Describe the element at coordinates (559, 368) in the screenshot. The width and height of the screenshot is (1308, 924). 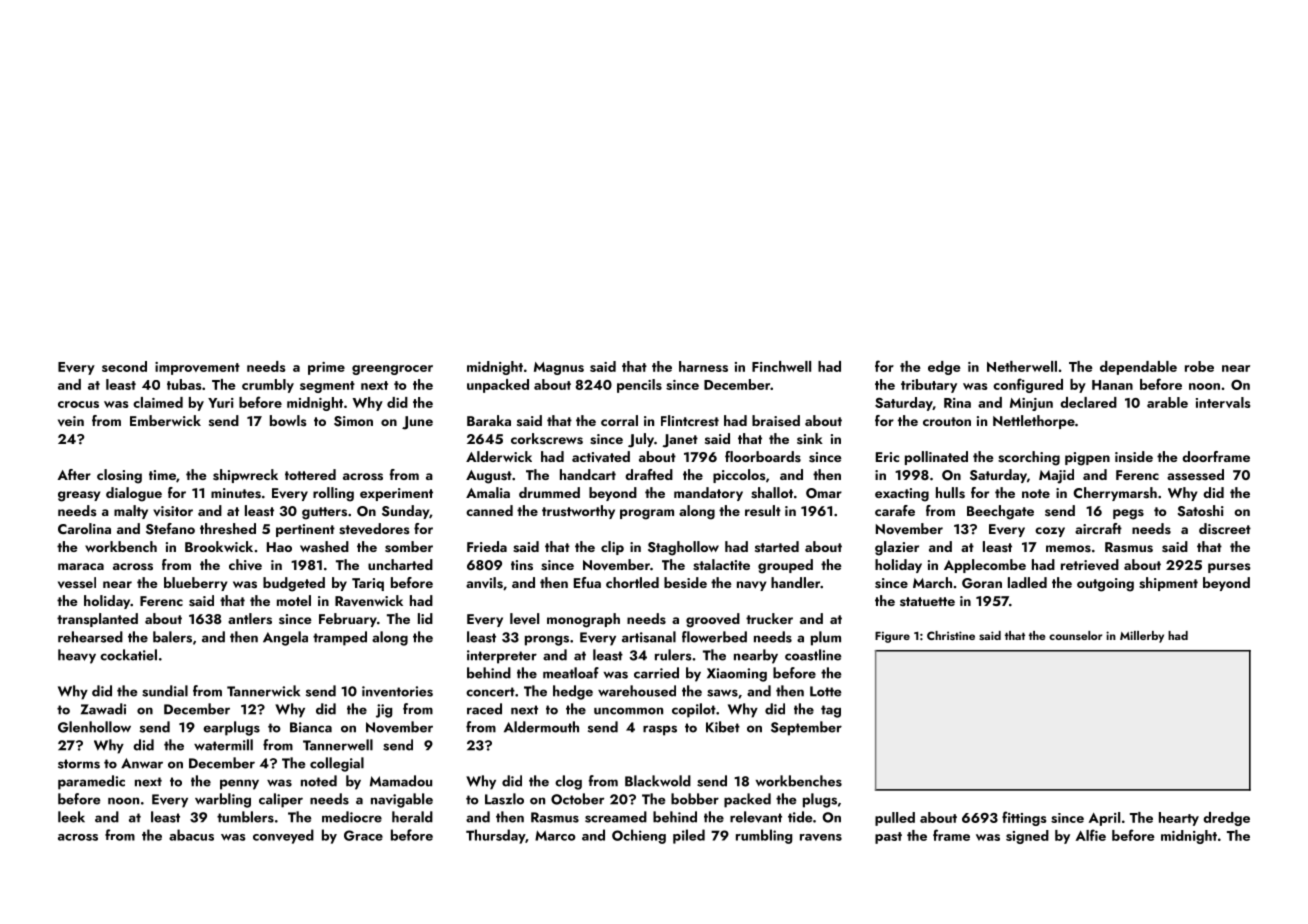
I see `Magnus` at that location.
